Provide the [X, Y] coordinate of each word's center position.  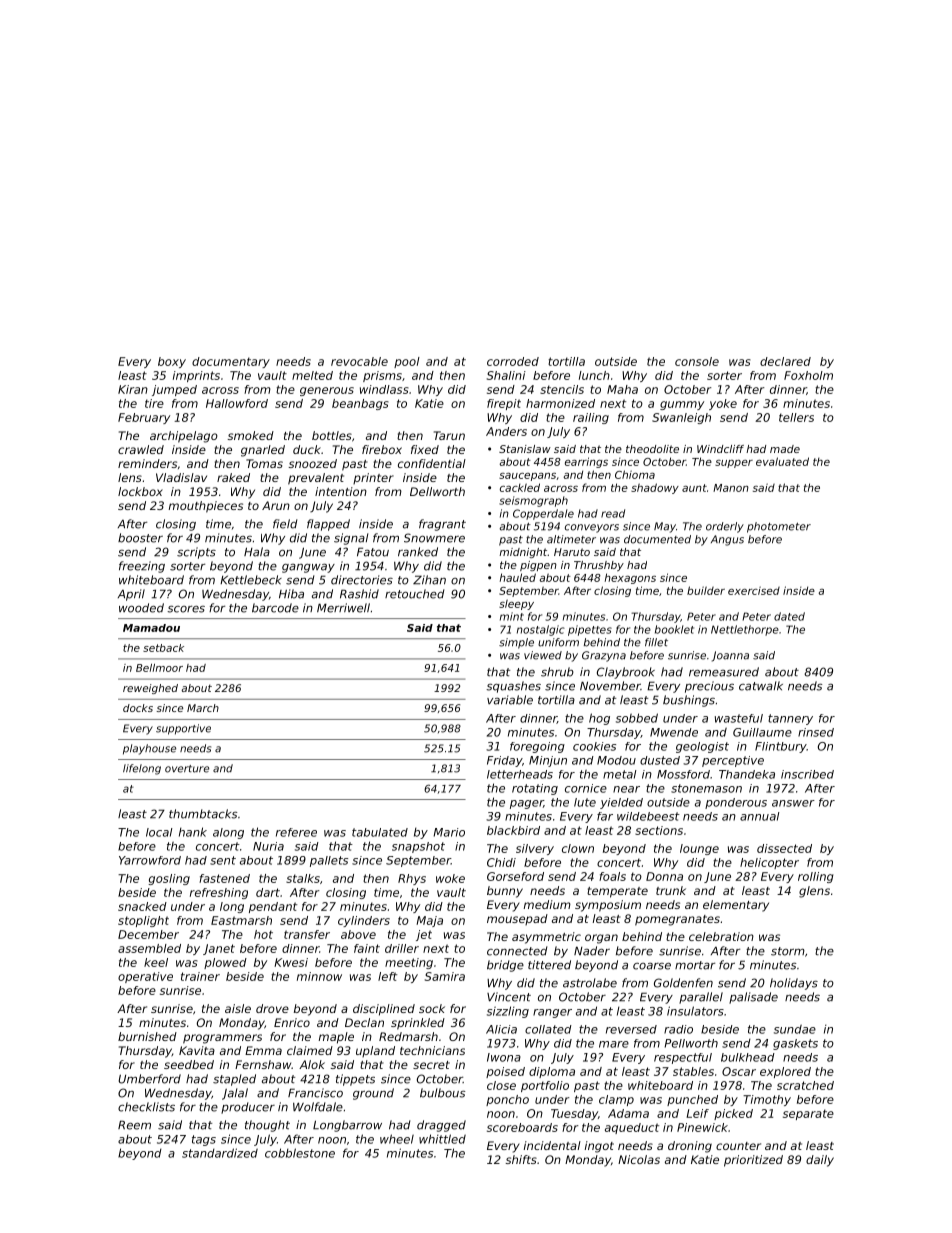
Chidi [501, 862]
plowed [225, 963]
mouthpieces [206, 507]
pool [407, 362]
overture [187, 769]
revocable [359, 361]
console [697, 361]
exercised [754, 590]
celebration [721, 936]
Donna [664, 876]
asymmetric [546, 938]
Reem [134, 1125]
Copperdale [543, 514]
